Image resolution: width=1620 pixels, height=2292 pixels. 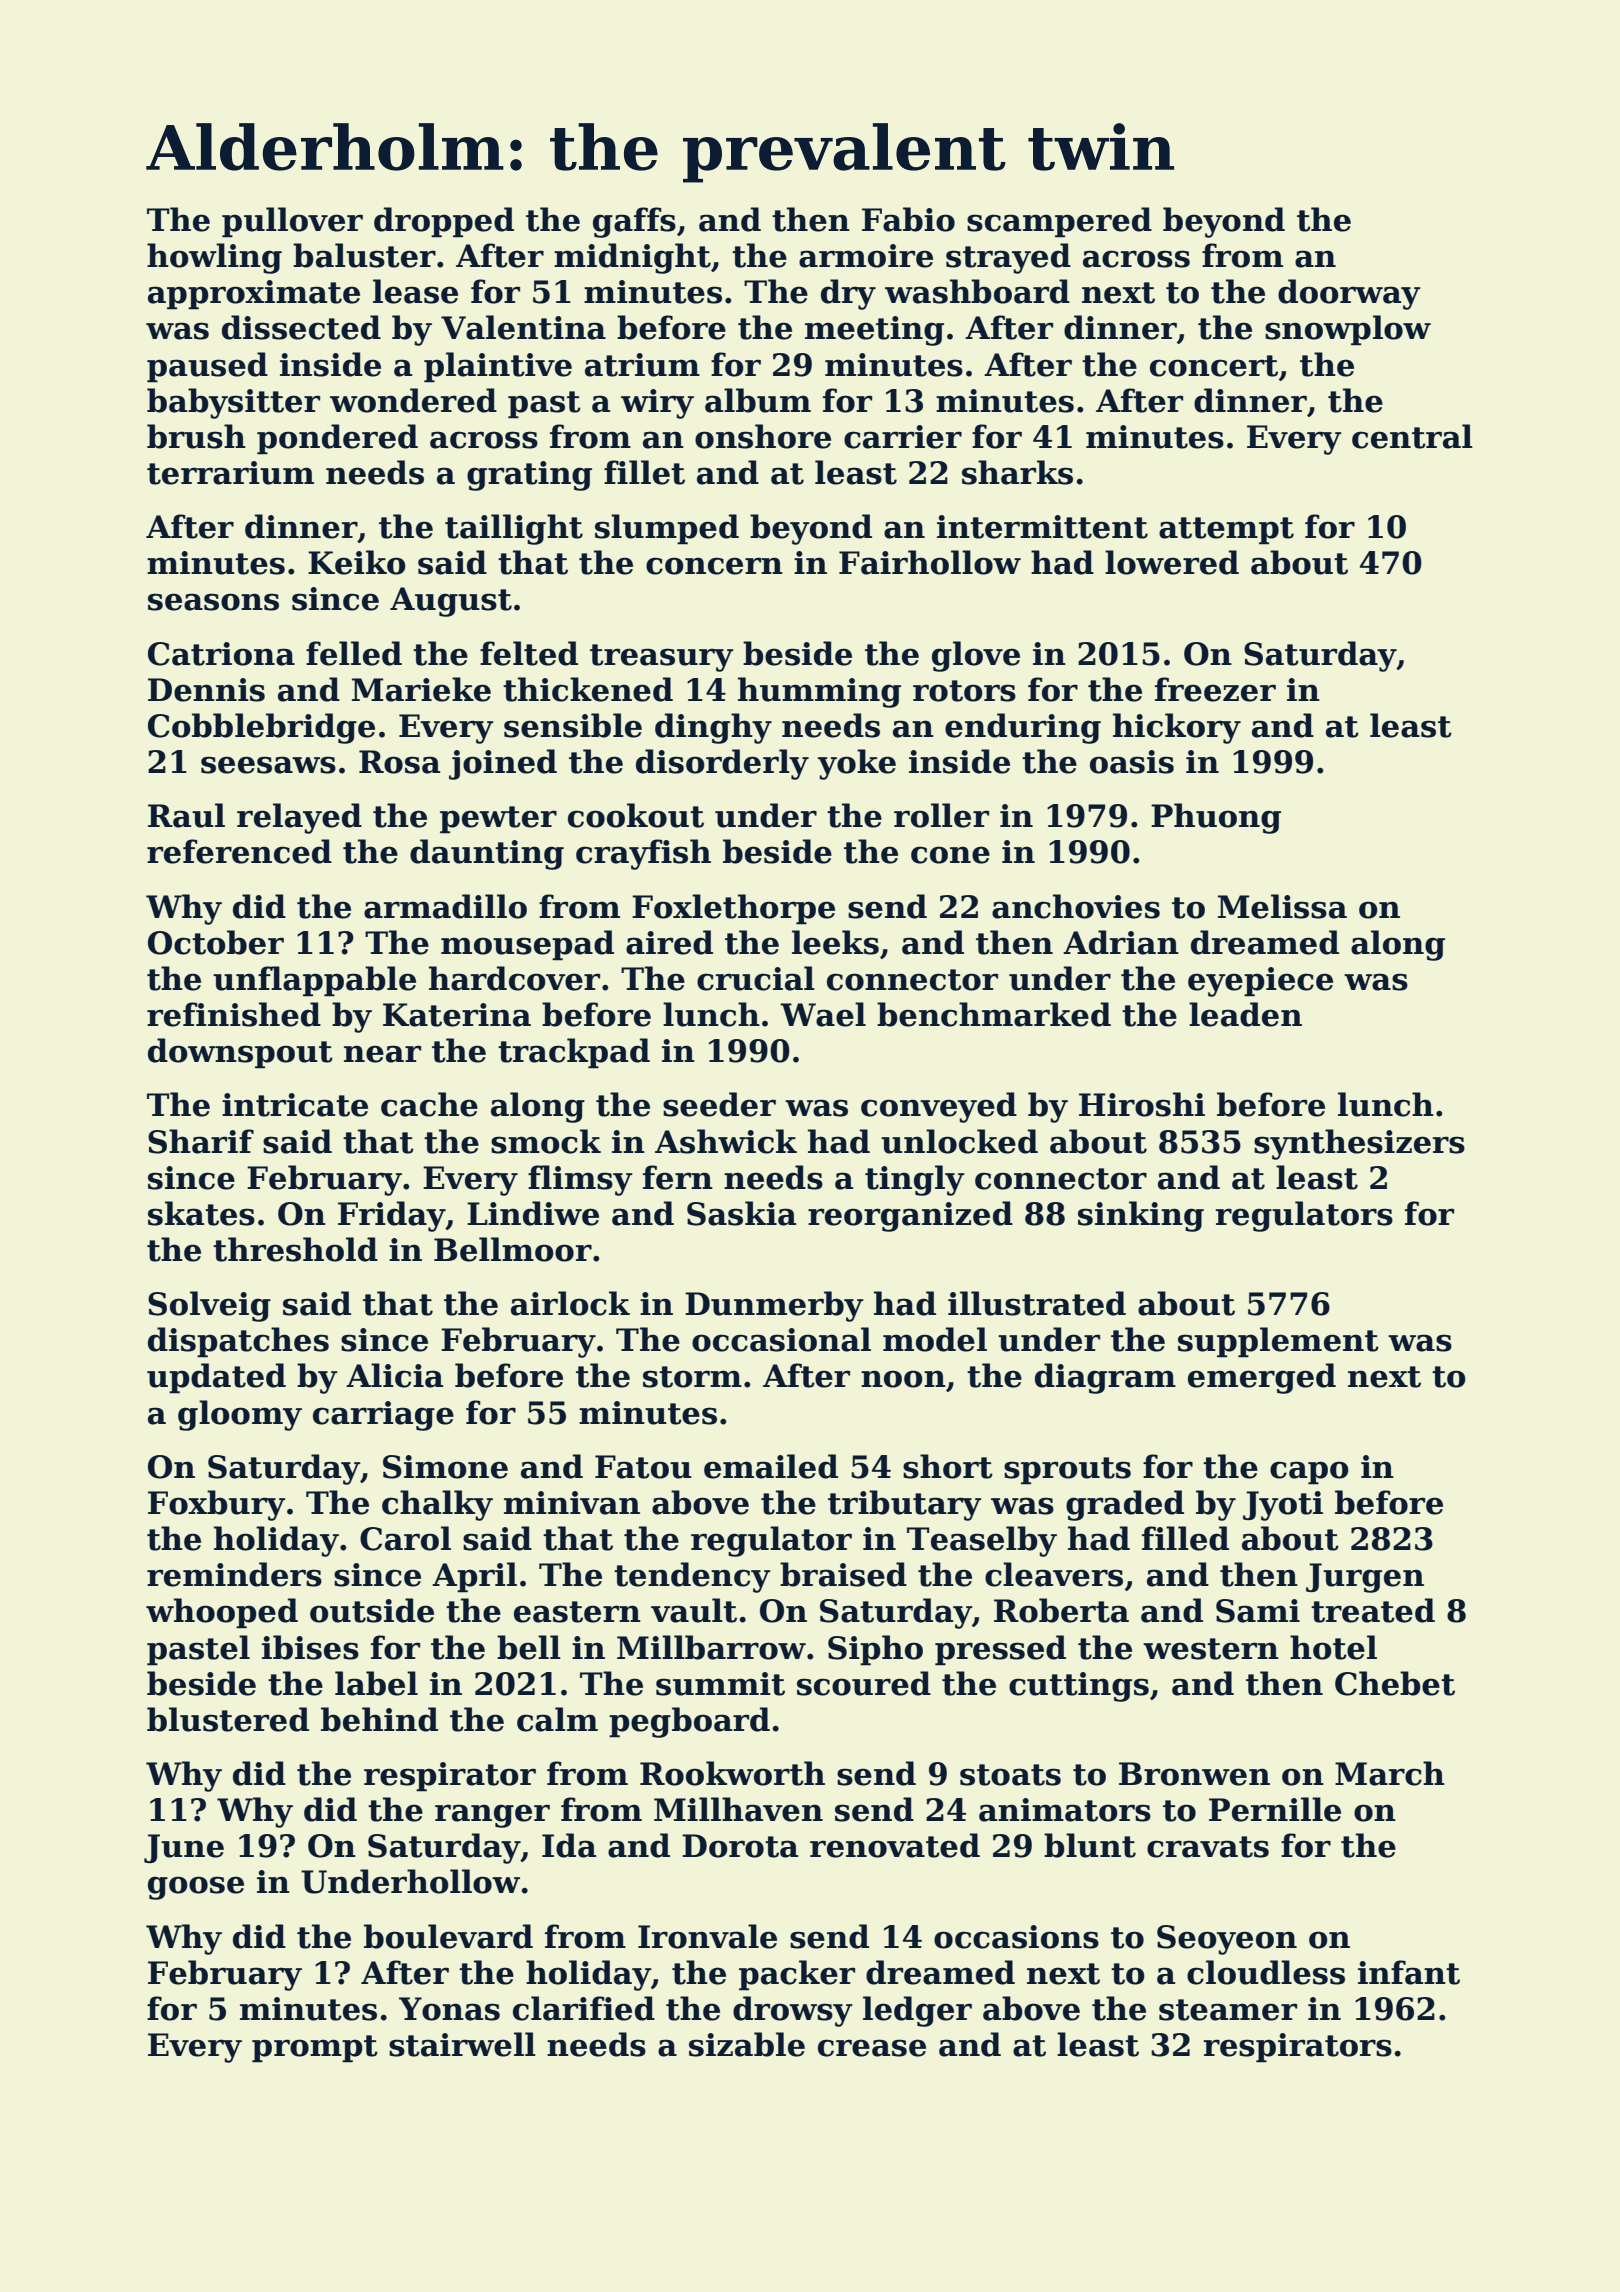 I want to click on felled, so click(x=354, y=653).
